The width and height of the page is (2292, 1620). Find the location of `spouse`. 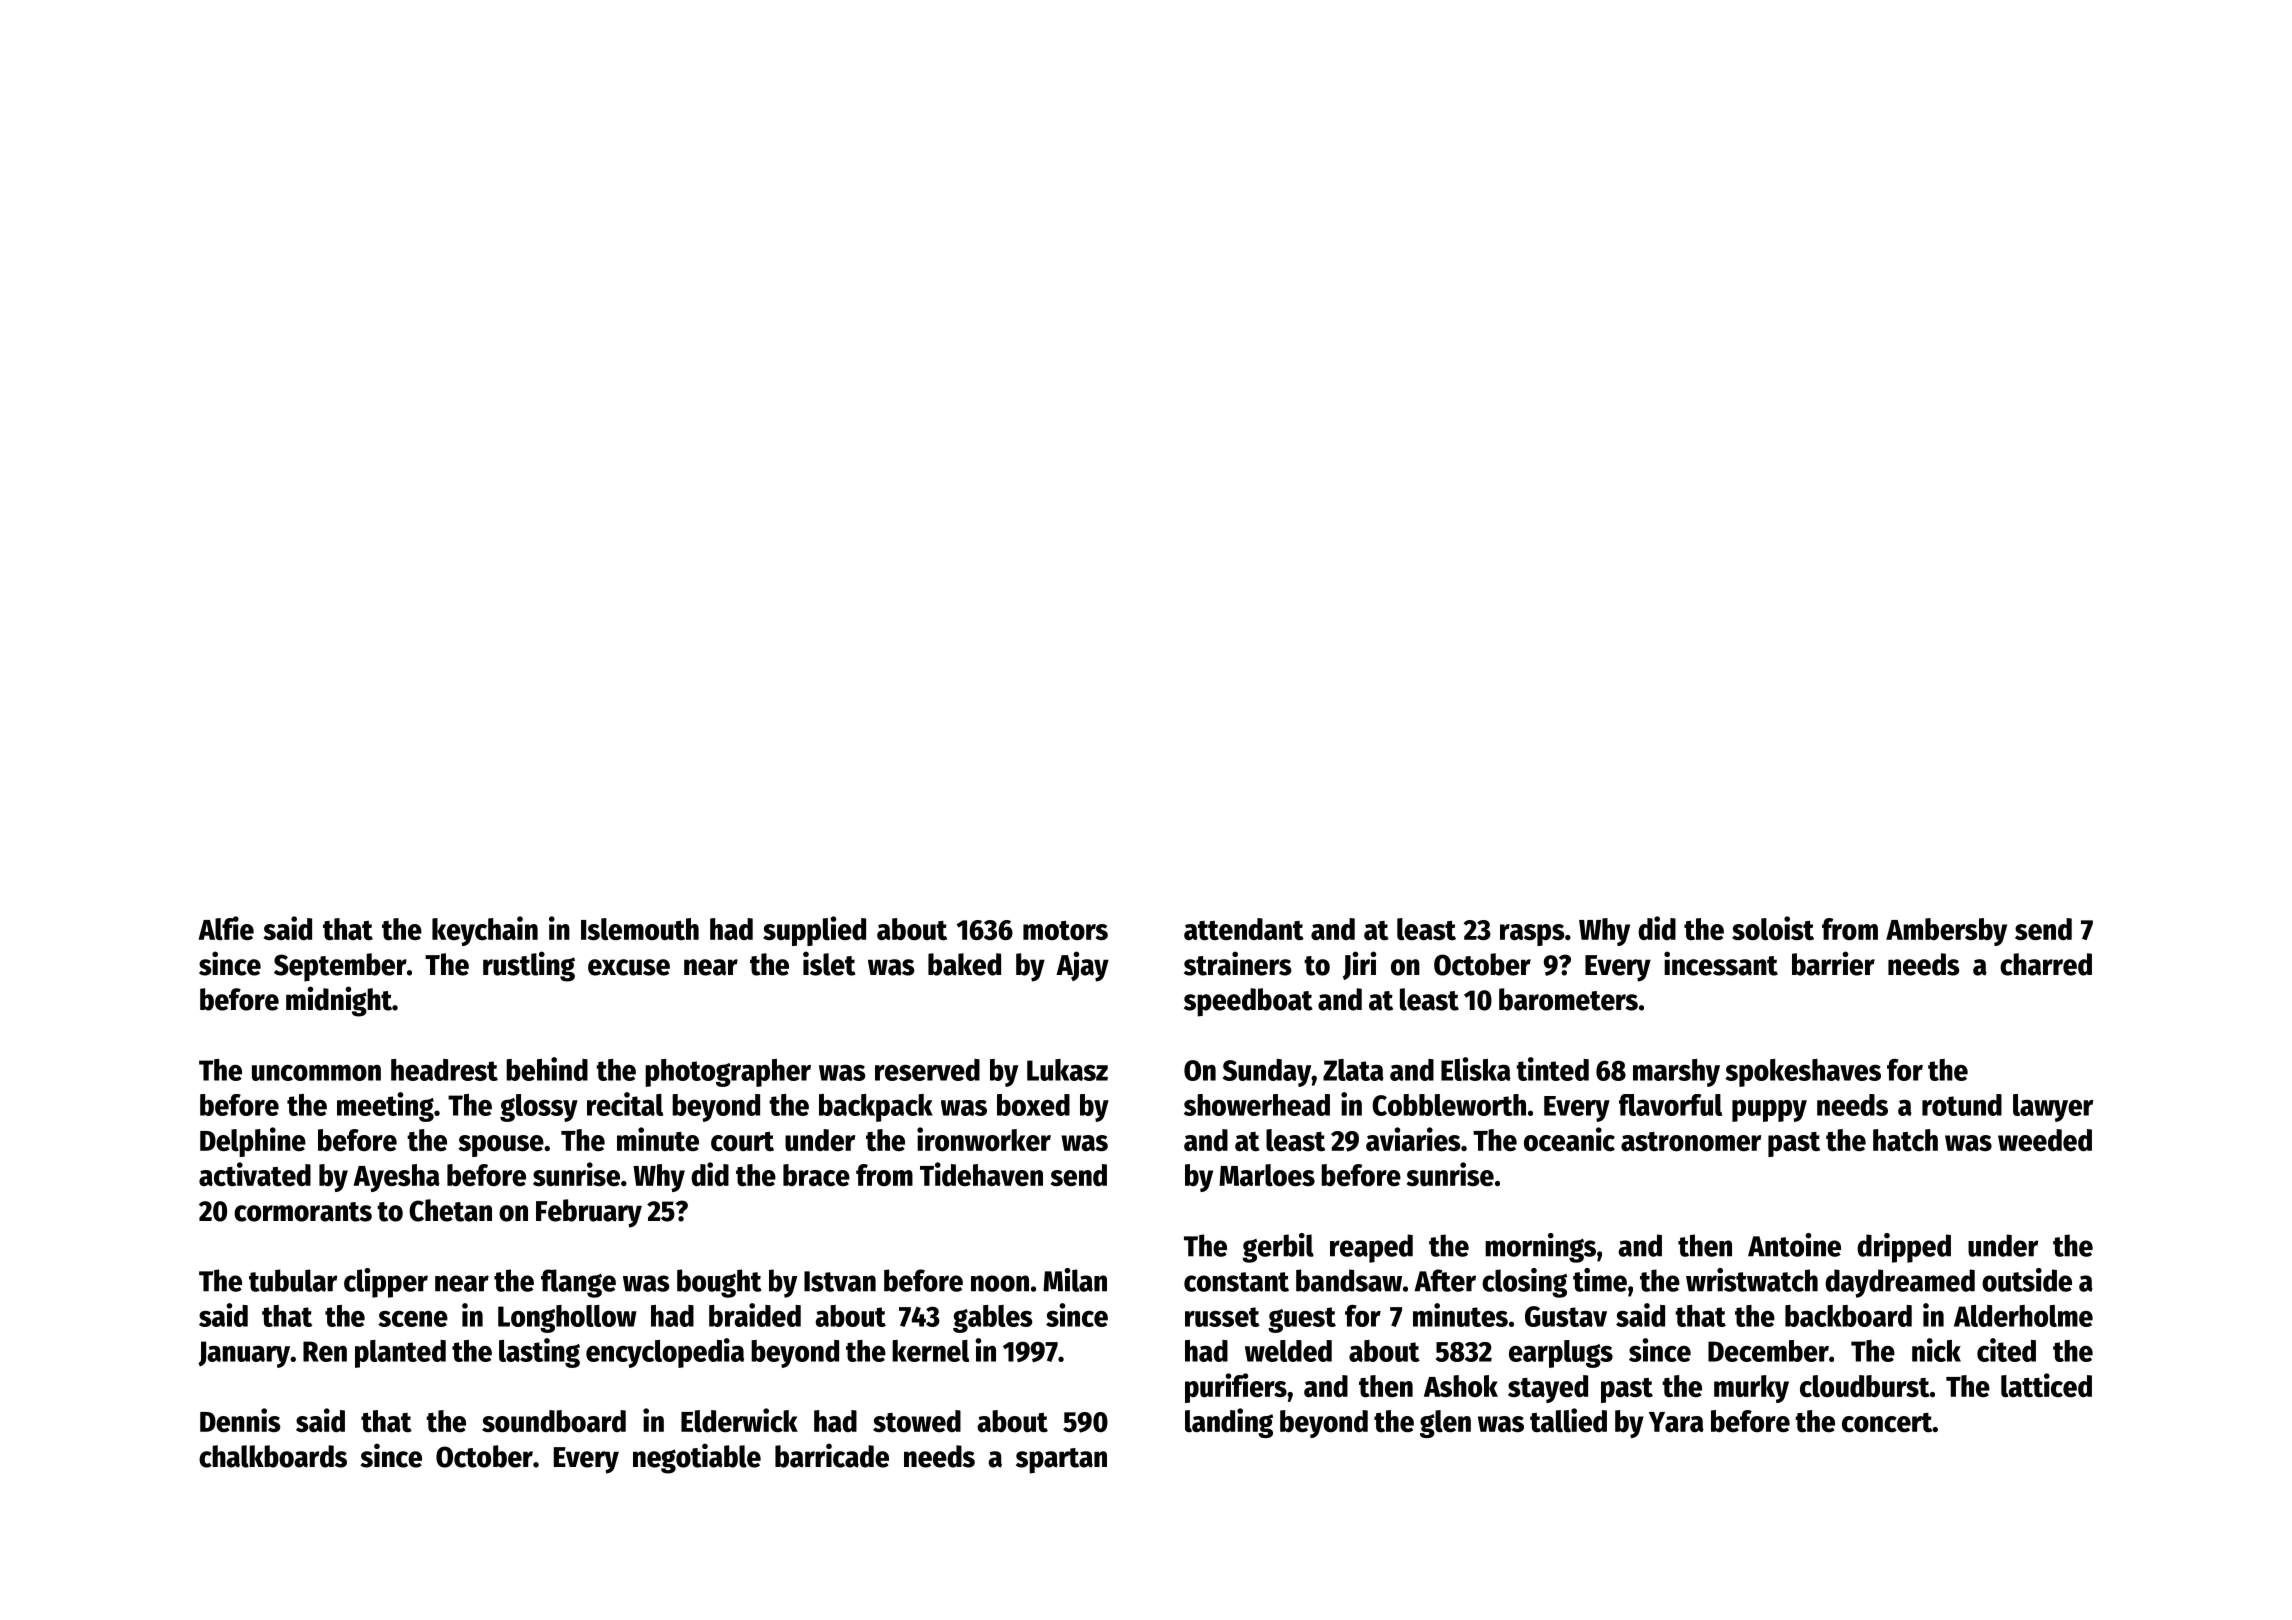

spouse is located at coordinates (501, 1146).
